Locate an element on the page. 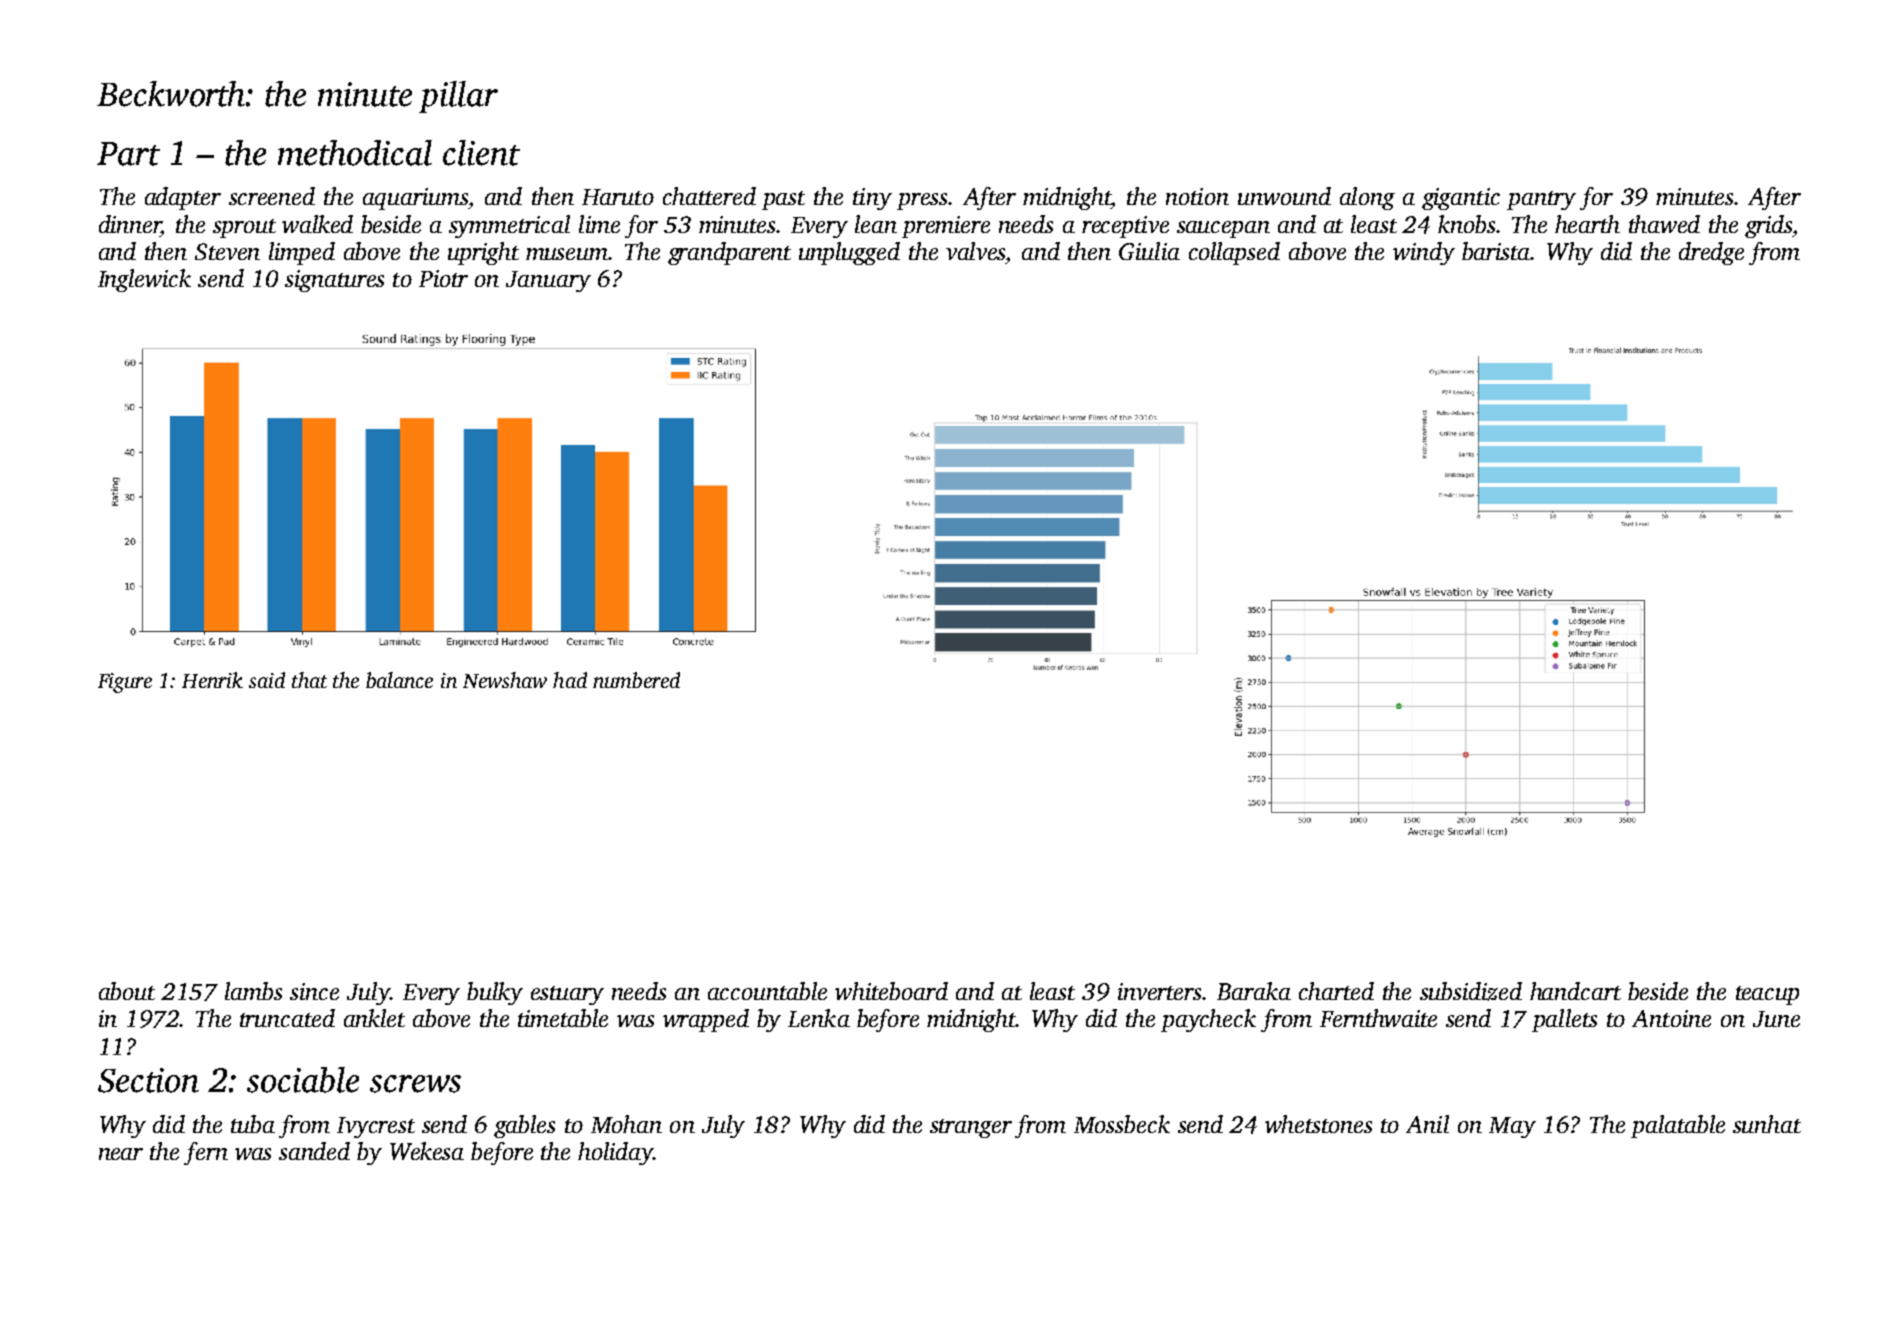 This page has height=1342, width=1898. dinner is located at coordinates (130, 224).
